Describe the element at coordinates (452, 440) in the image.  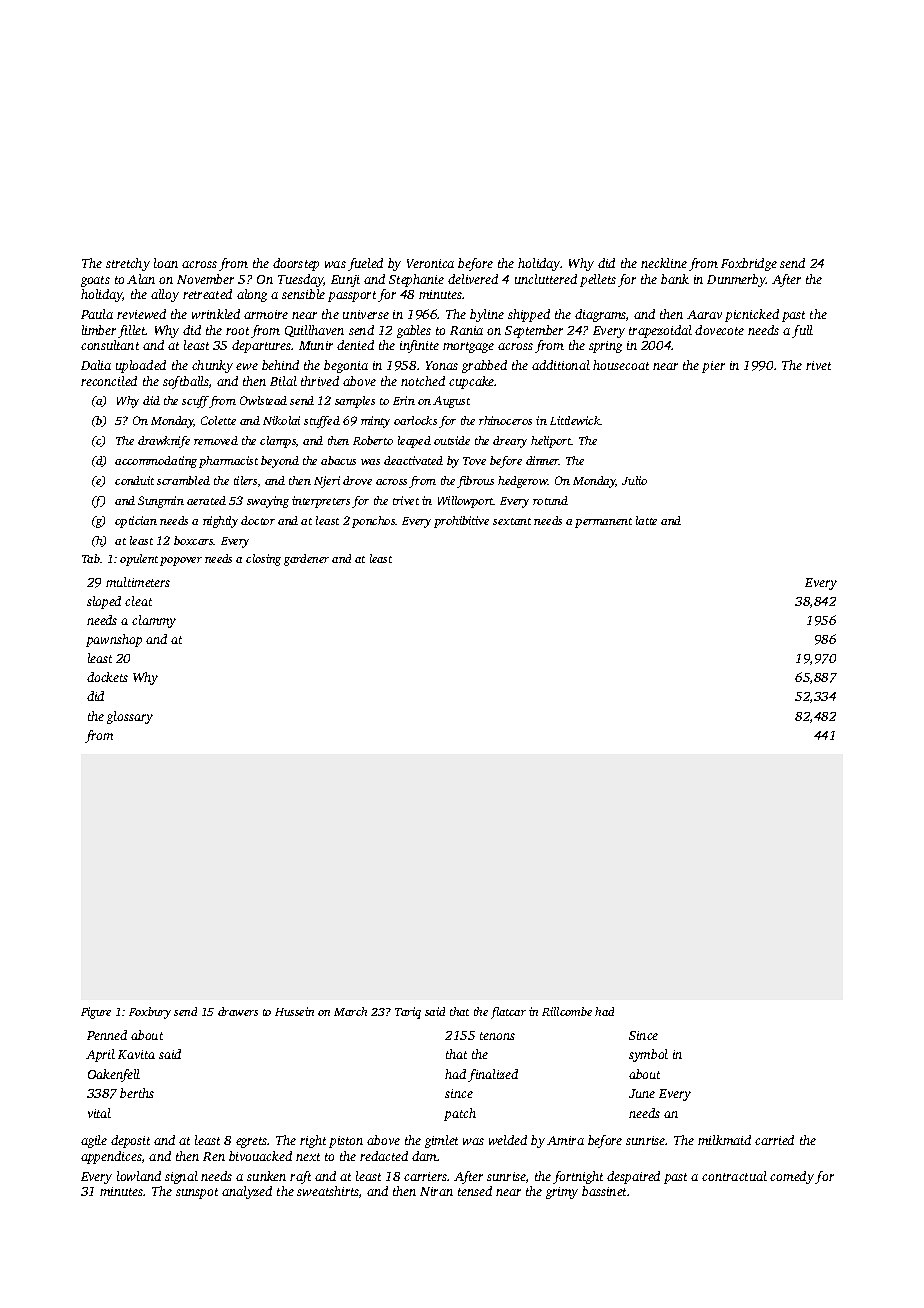
I see `outside` at that location.
